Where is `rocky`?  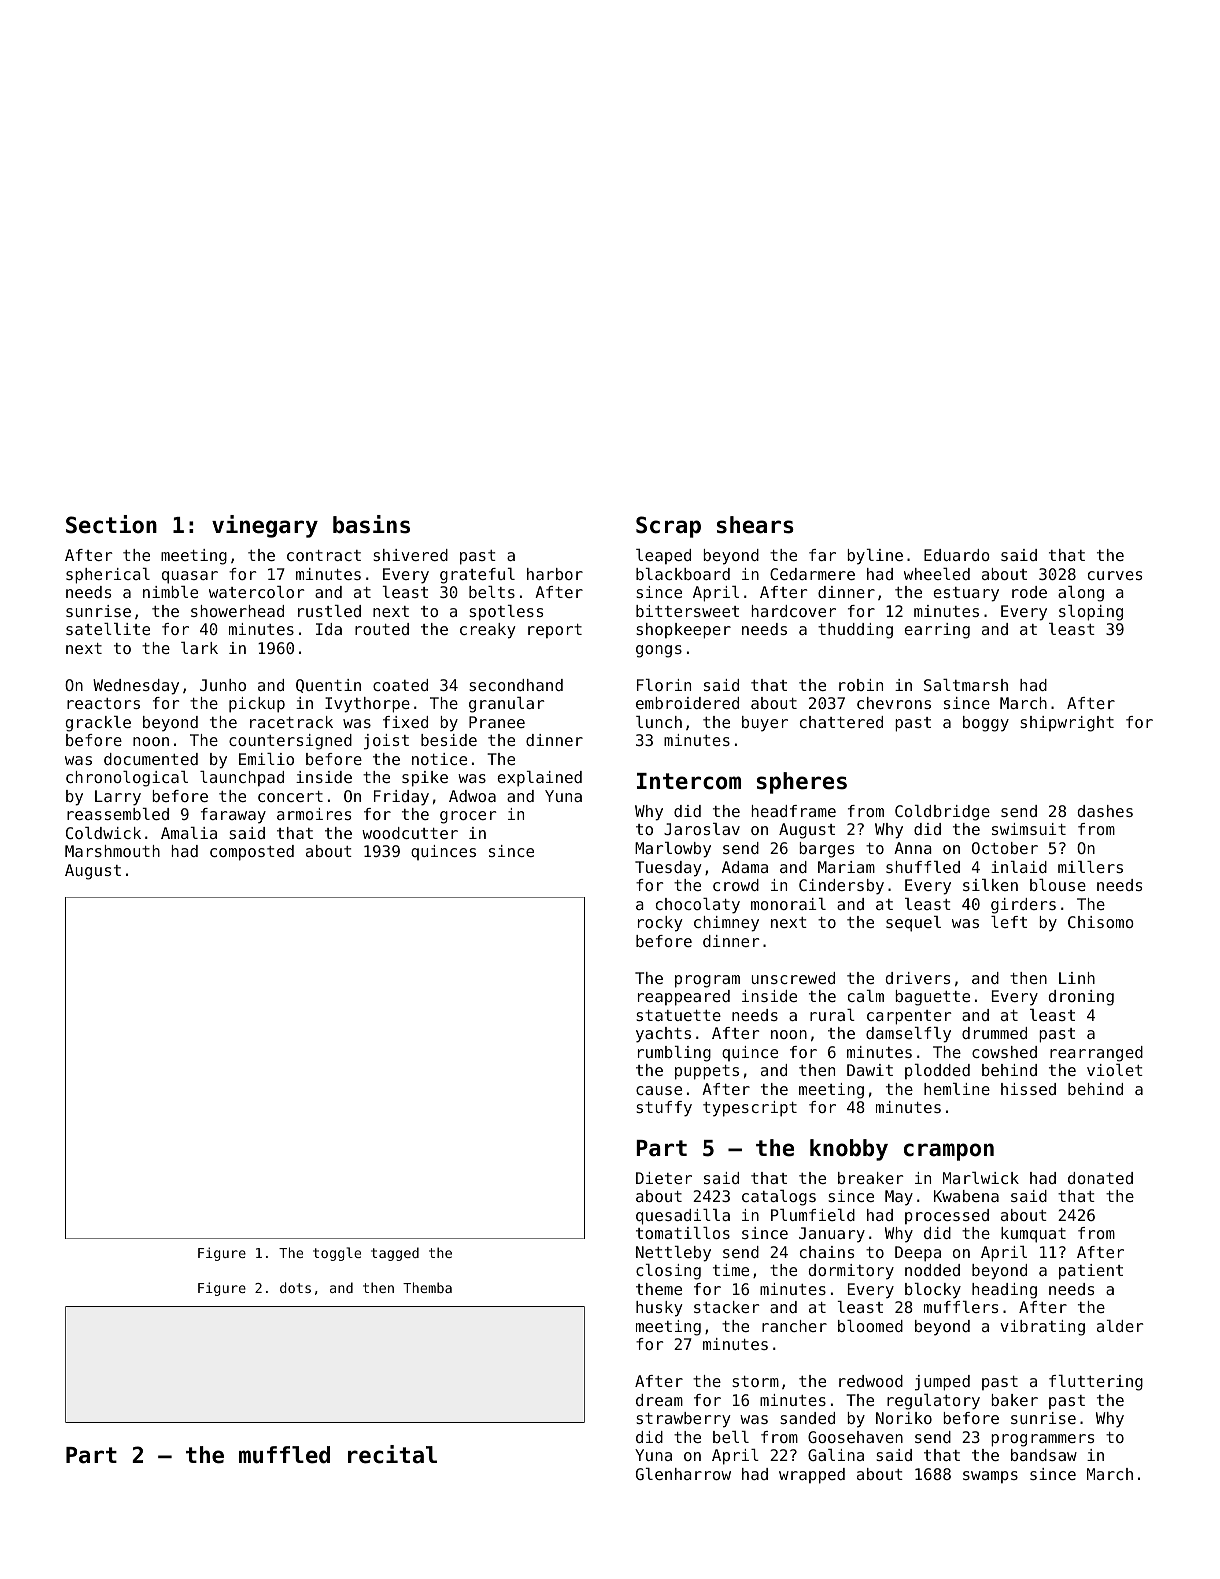
rocky is located at coordinates (660, 924).
